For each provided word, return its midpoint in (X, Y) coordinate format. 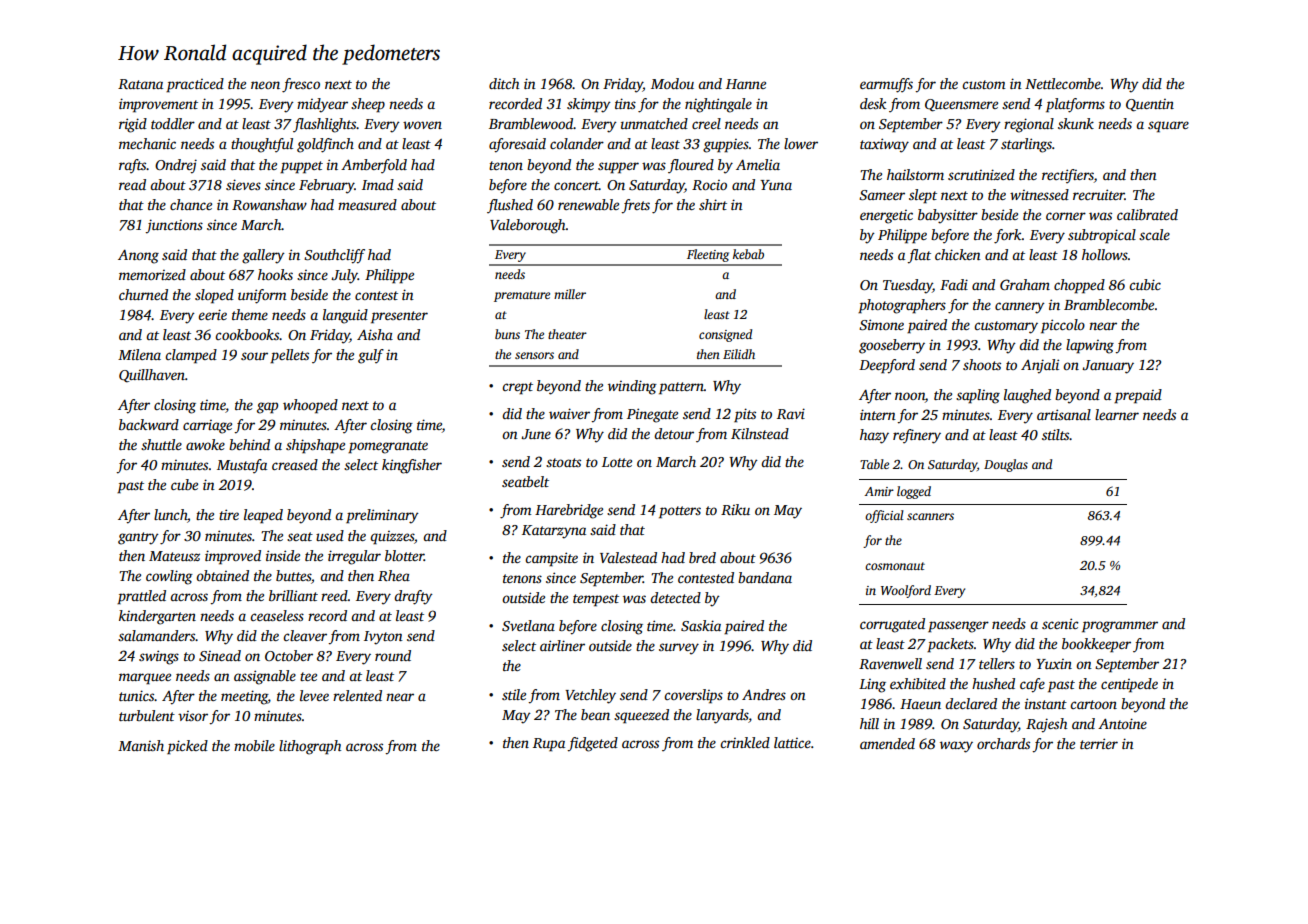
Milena (139, 354)
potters (680, 512)
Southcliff (334, 256)
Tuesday (908, 286)
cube (184, 484)
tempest (596, 600)
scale (1154, 234)
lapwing (1090, 346)
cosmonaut (895, 566)
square (1168, 127)
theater (567, 334)
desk (873, 103)
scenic (1060, 623)
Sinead (220, 655)
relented (357, 695)
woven (422, 125)
